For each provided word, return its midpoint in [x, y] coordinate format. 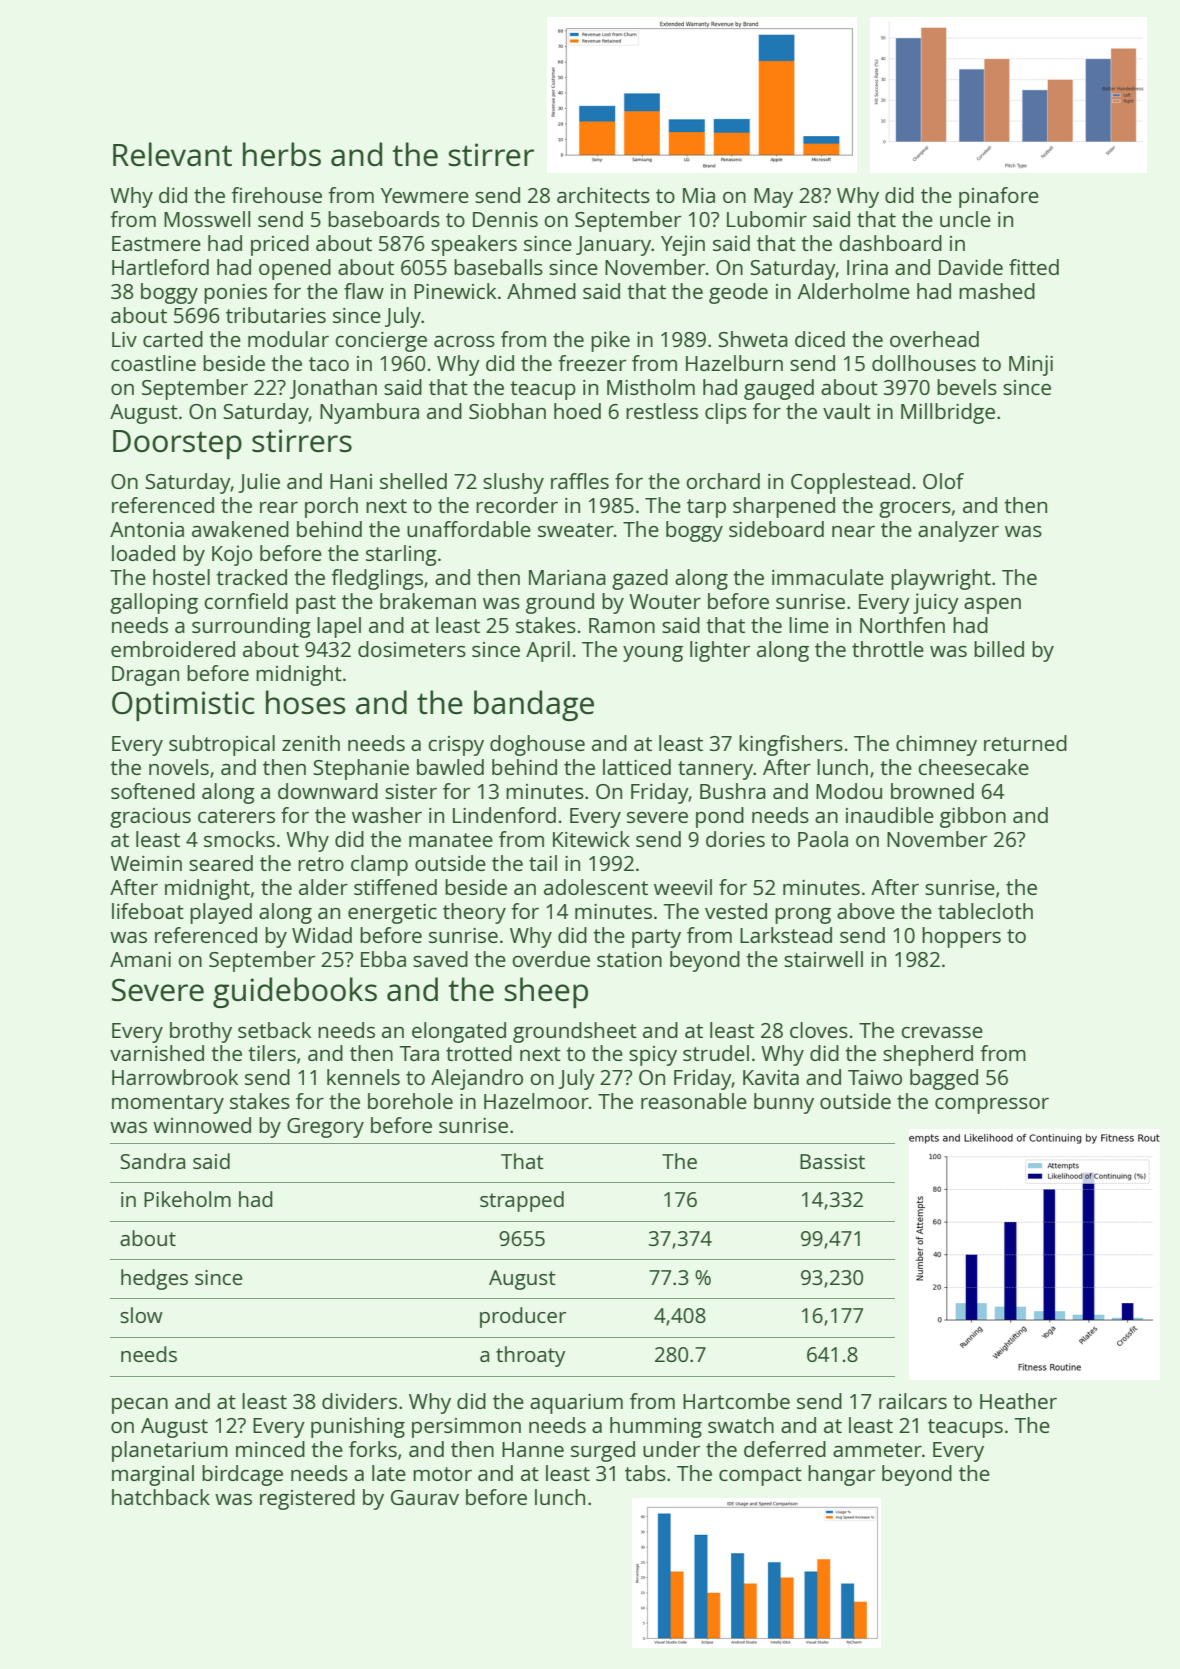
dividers [359, 1401]
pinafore [999, 197]
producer [523, 1317]
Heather [1018, 1401]
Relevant [172, 154]
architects [603, 195]
